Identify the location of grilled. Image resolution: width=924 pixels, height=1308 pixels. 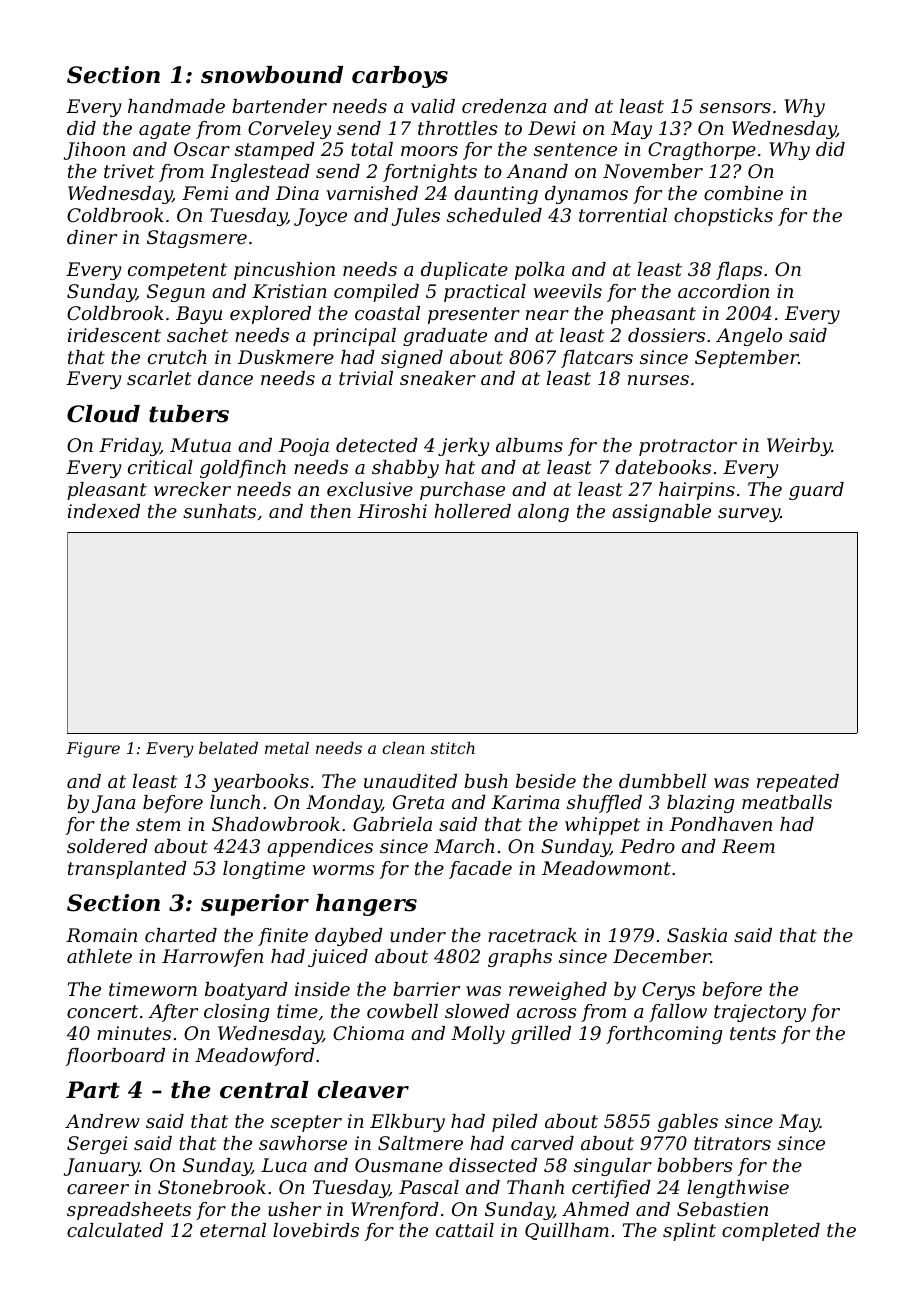
(541, 1035).
